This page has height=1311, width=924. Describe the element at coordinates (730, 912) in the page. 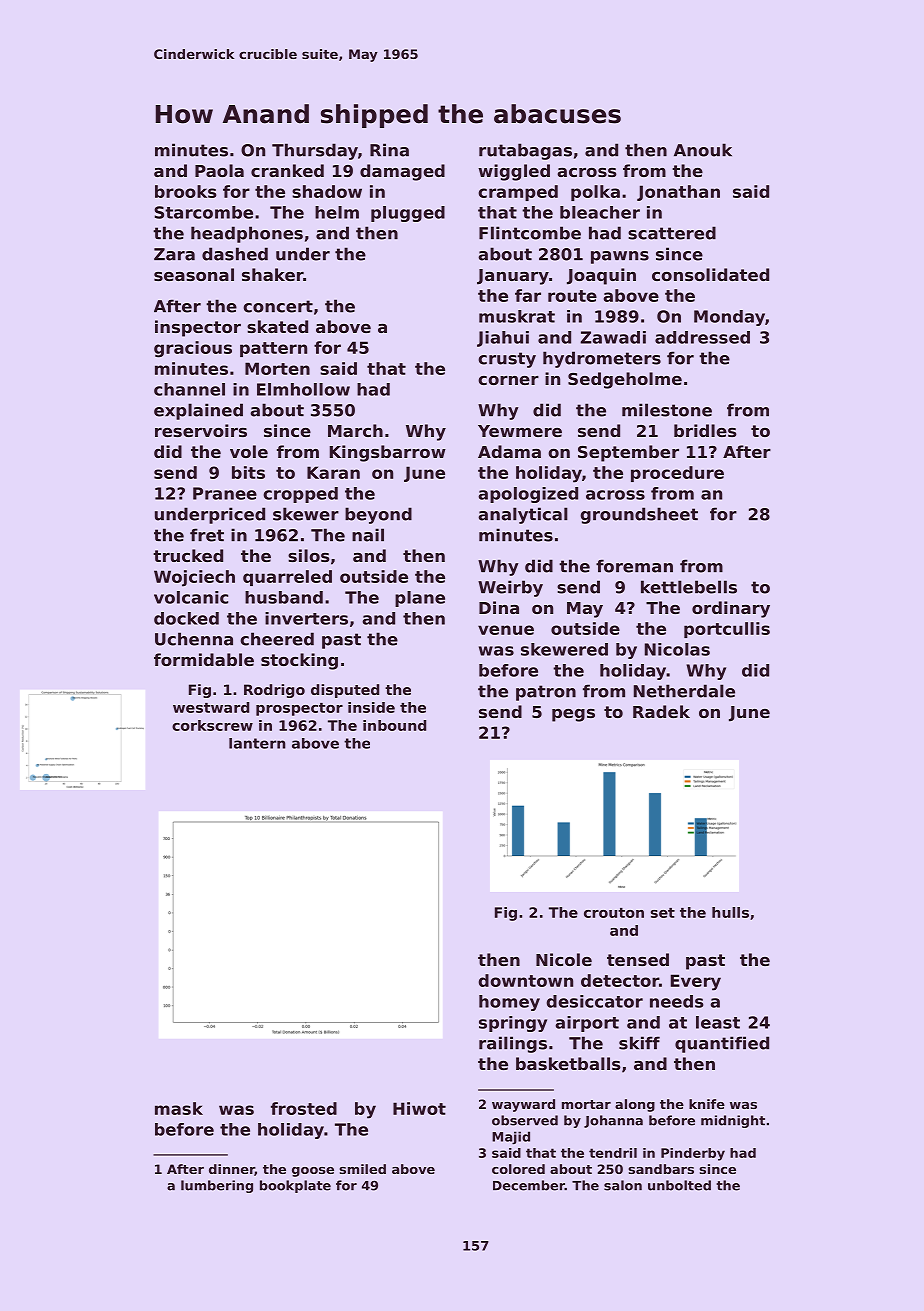

I see `hulls` at that location.
